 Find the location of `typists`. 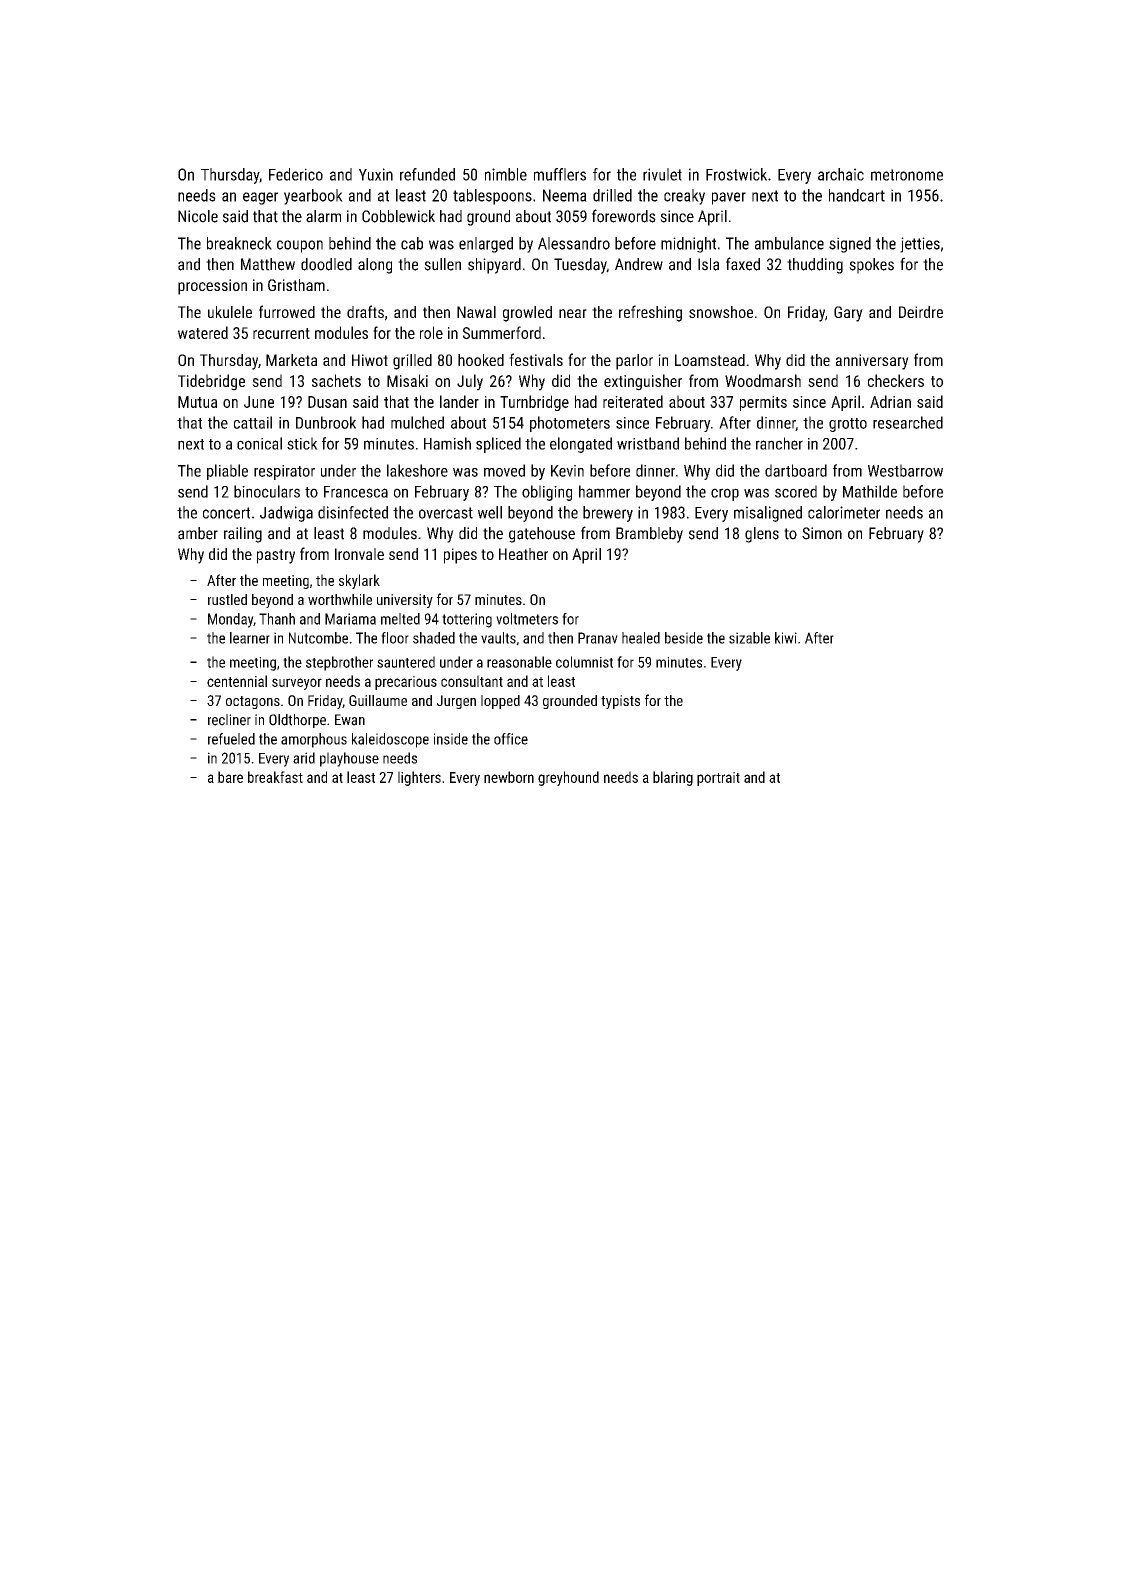

typists is located at coordinates (620, 702).
